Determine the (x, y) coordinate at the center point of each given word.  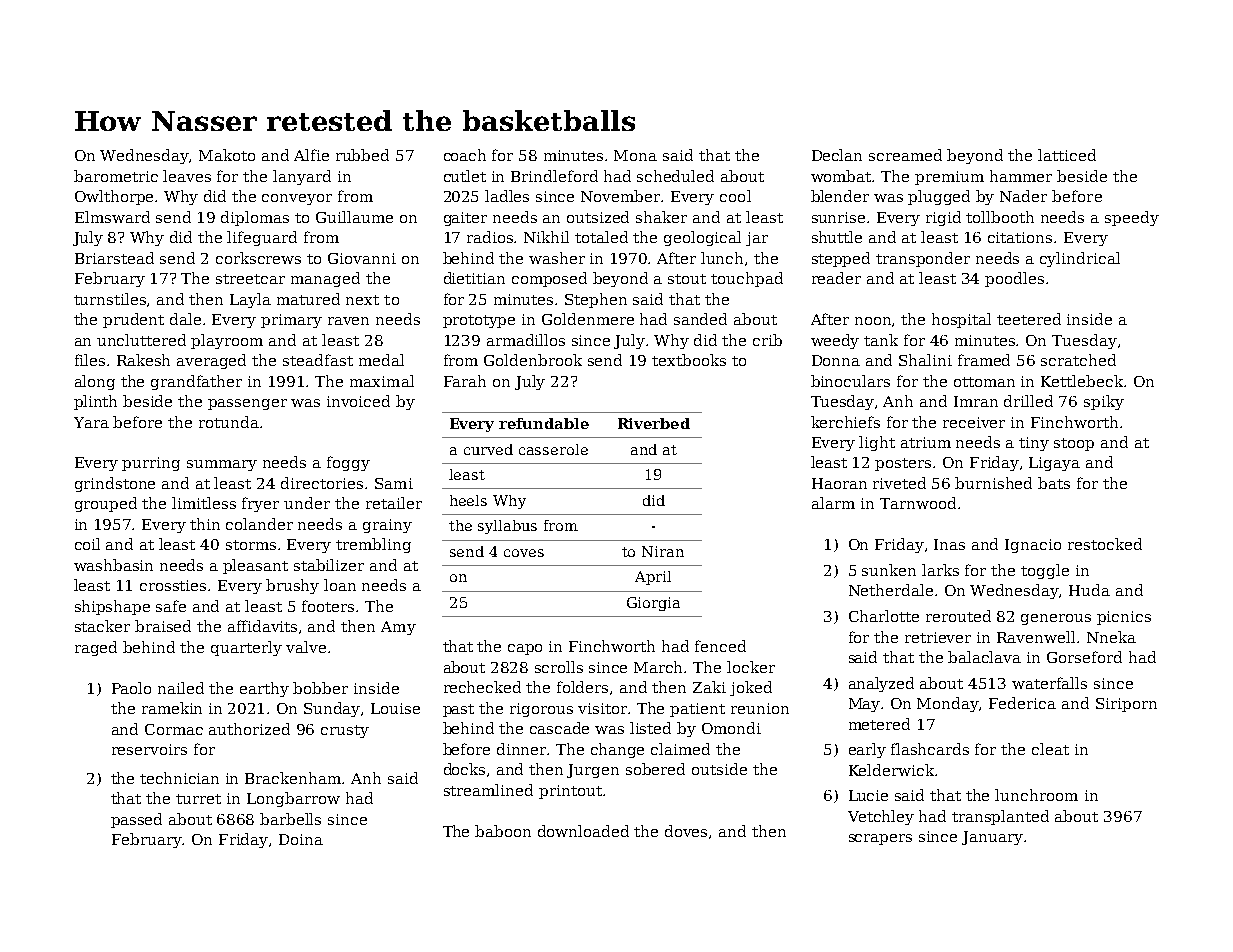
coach (465, 155)
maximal (382, 381)
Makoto (227, 155)
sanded (700, 319)
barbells (290, 819)
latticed (1067, 155)
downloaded (583, 831)
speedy (1132, 218)
